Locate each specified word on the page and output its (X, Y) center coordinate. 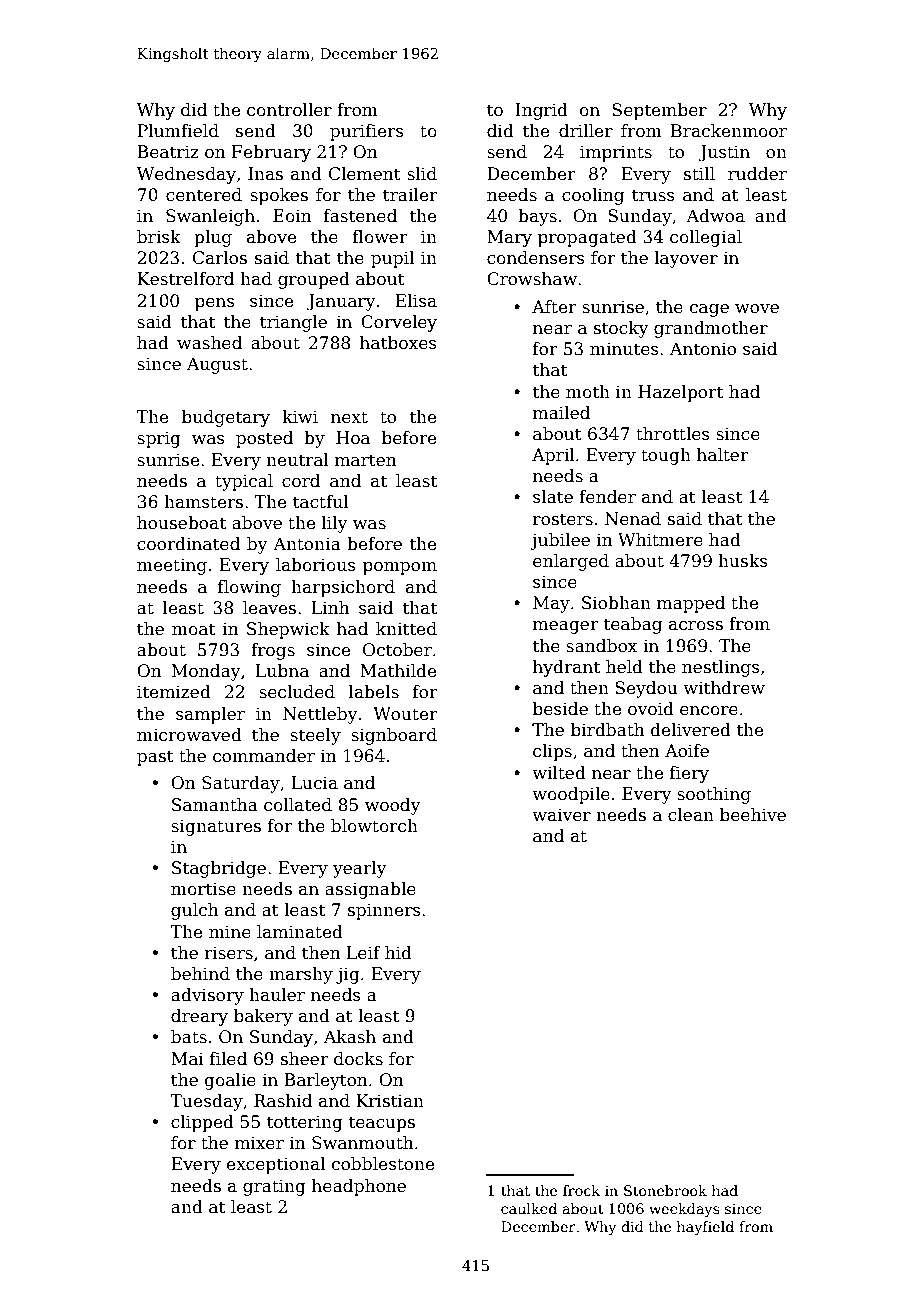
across (696, 626)
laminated (300, 932)
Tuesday (206, 1102)
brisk (159, 237)
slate (553, 497)
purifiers (367, 132)
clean (691, 815)
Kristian (390, 1101)
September (659, 111)
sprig (159, 439)
